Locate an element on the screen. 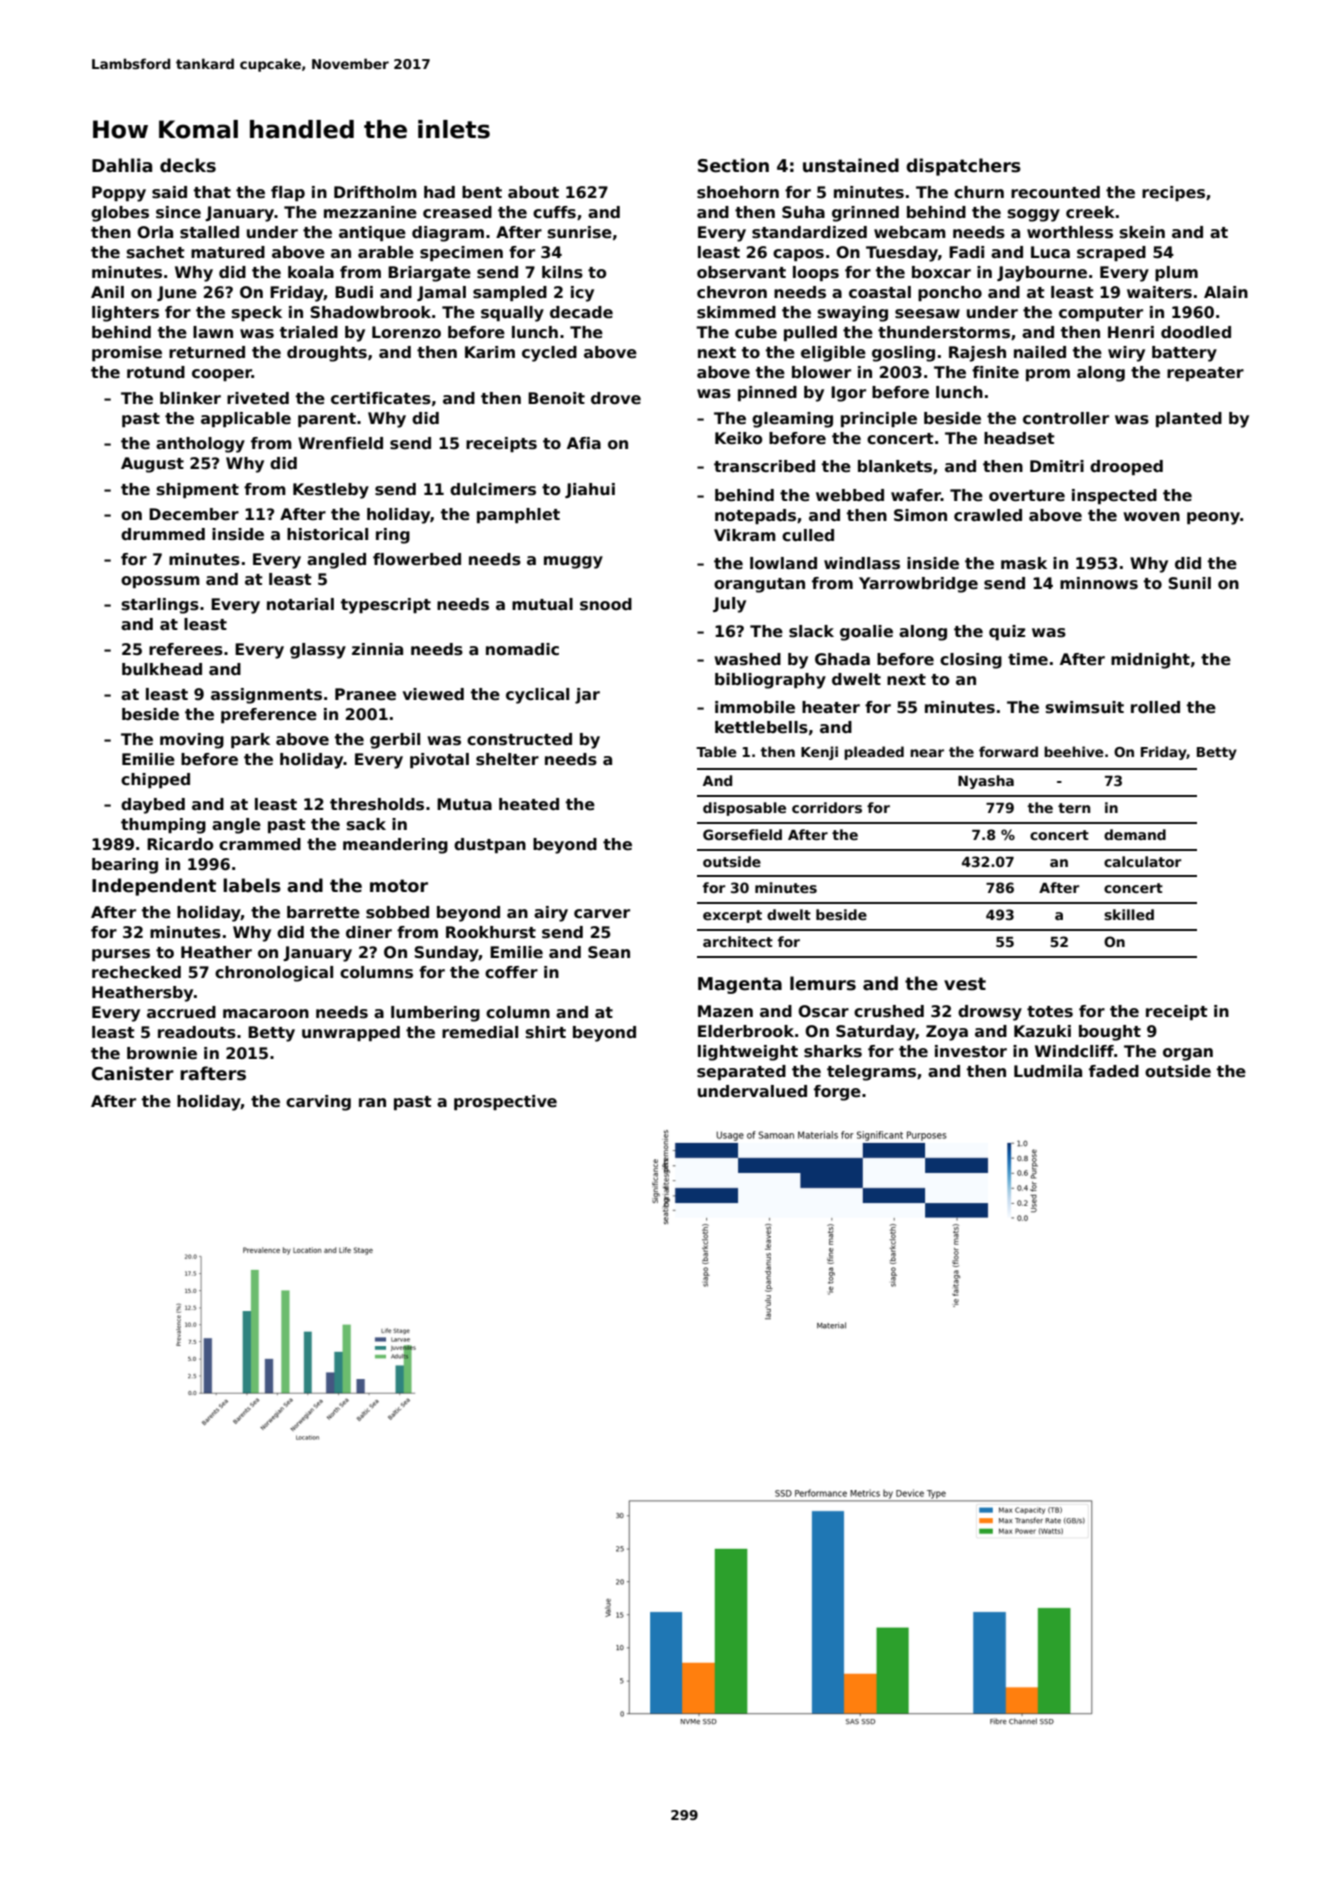 The width and height of the screenshot is (1341, 1897). plum is located at coordinates (1176, 273).
